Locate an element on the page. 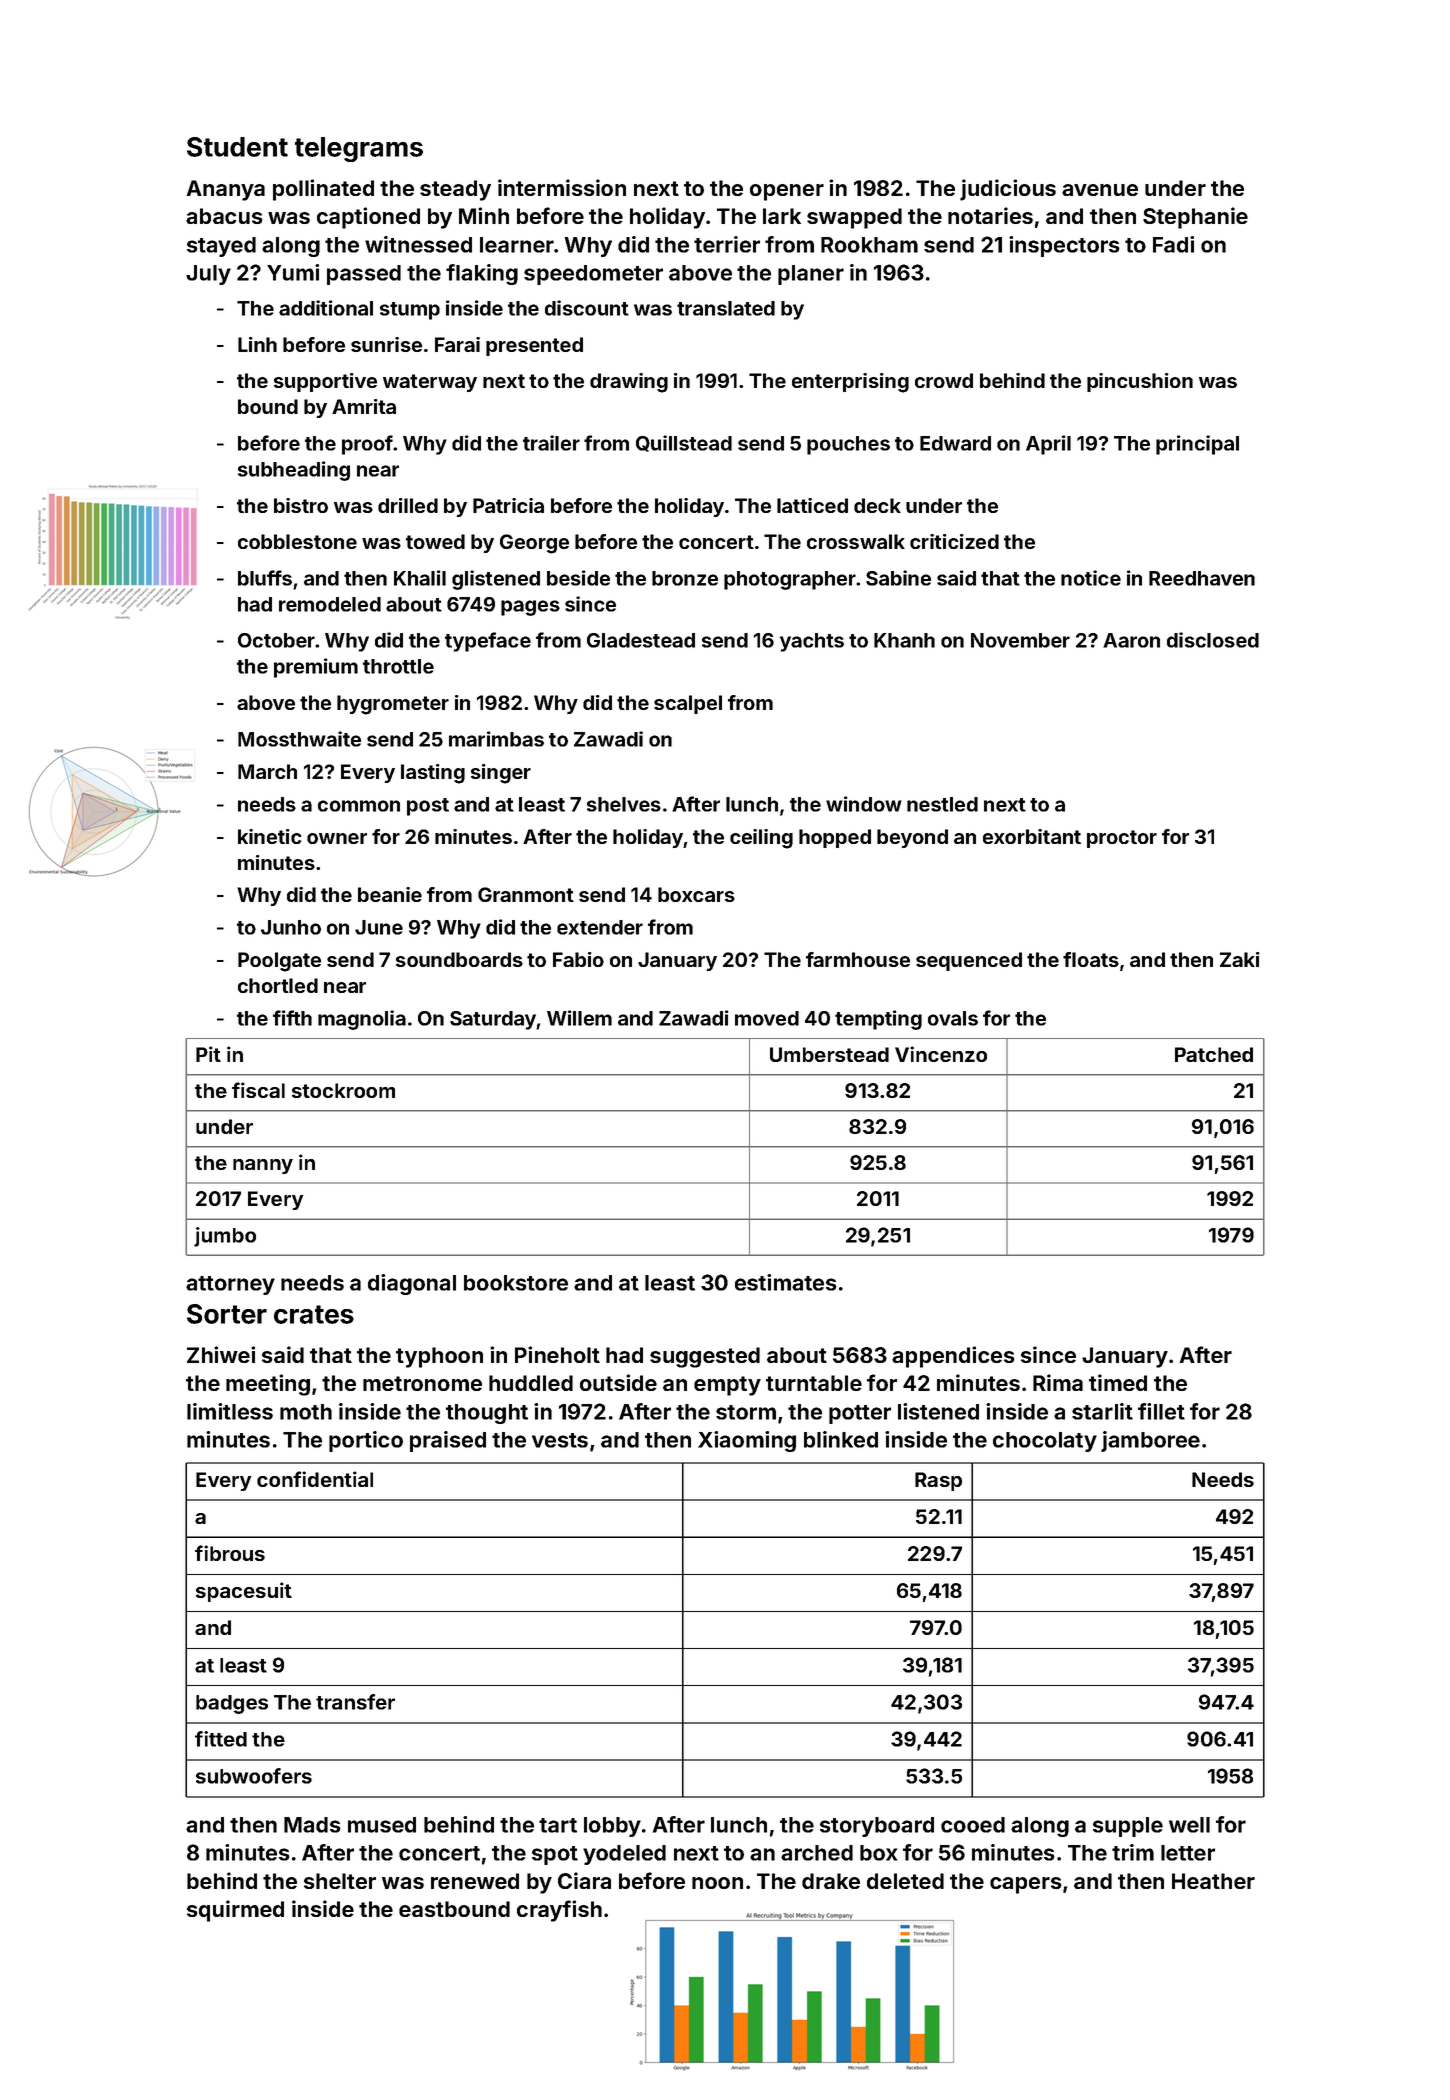 The width and height of the page is (1450, 2100). Linh is located at coordinates (257, 344).
